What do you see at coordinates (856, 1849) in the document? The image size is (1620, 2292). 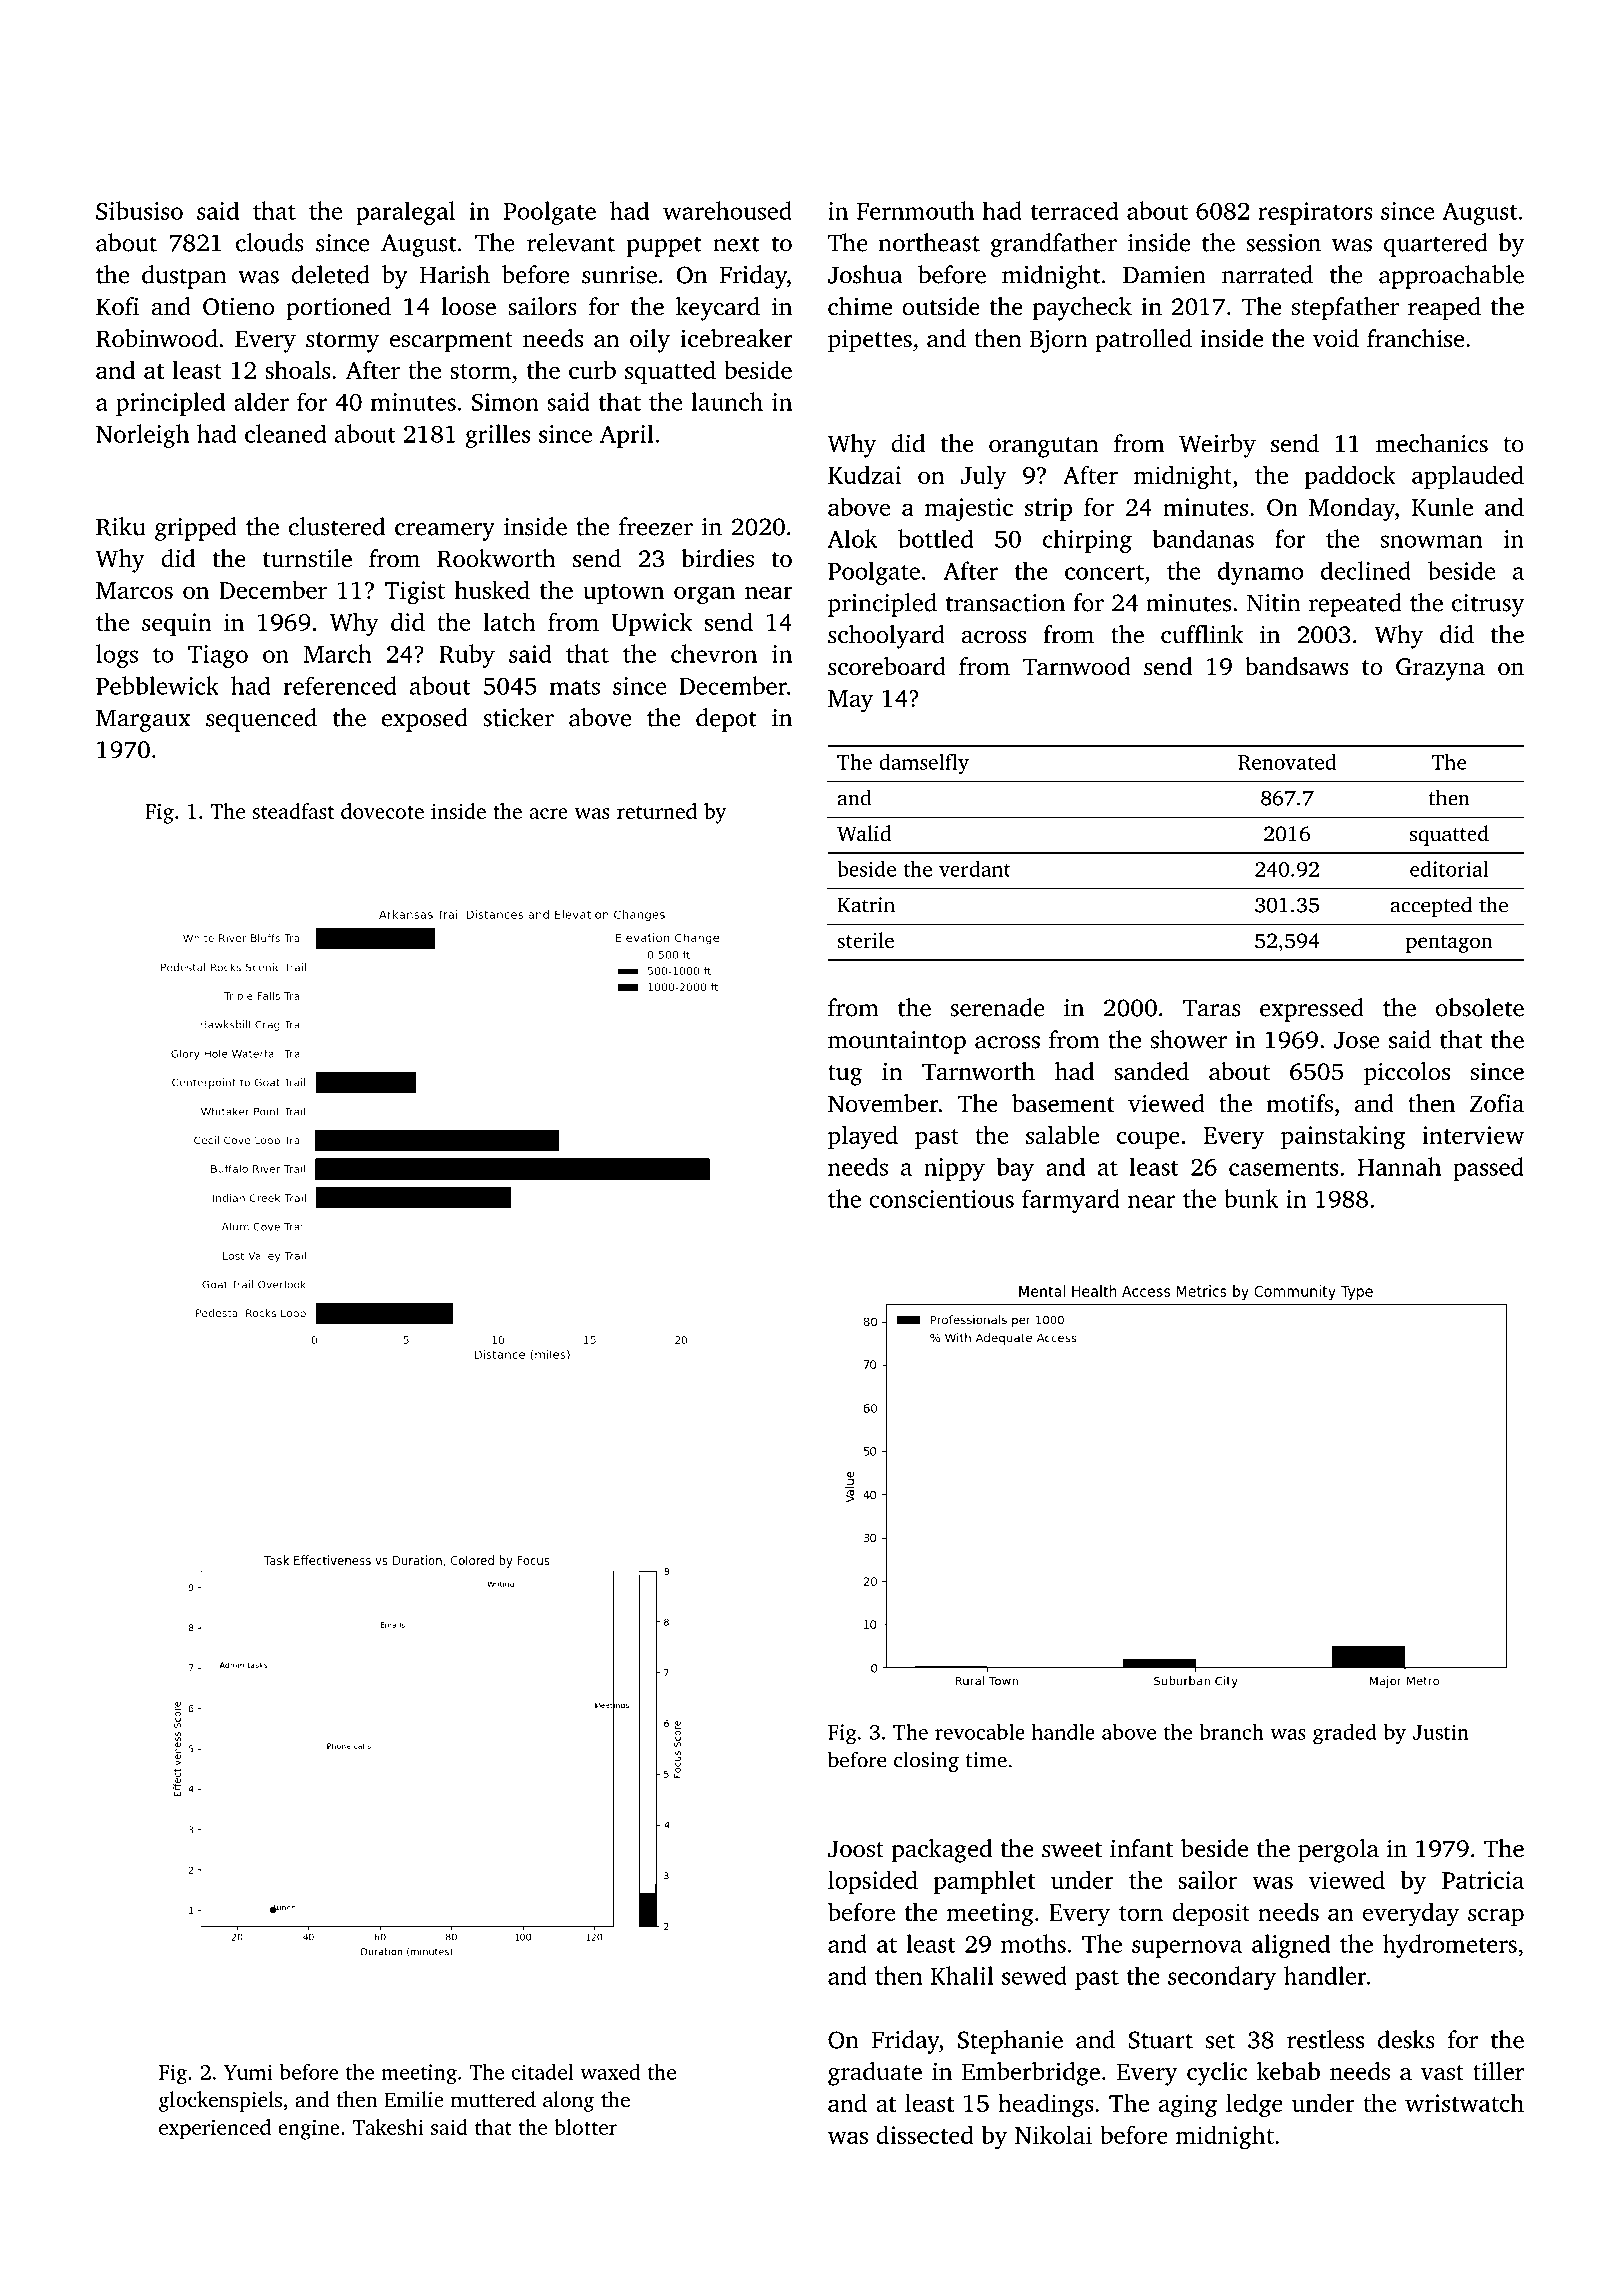 I see `Joost` at bounding box center [856, 1849].
